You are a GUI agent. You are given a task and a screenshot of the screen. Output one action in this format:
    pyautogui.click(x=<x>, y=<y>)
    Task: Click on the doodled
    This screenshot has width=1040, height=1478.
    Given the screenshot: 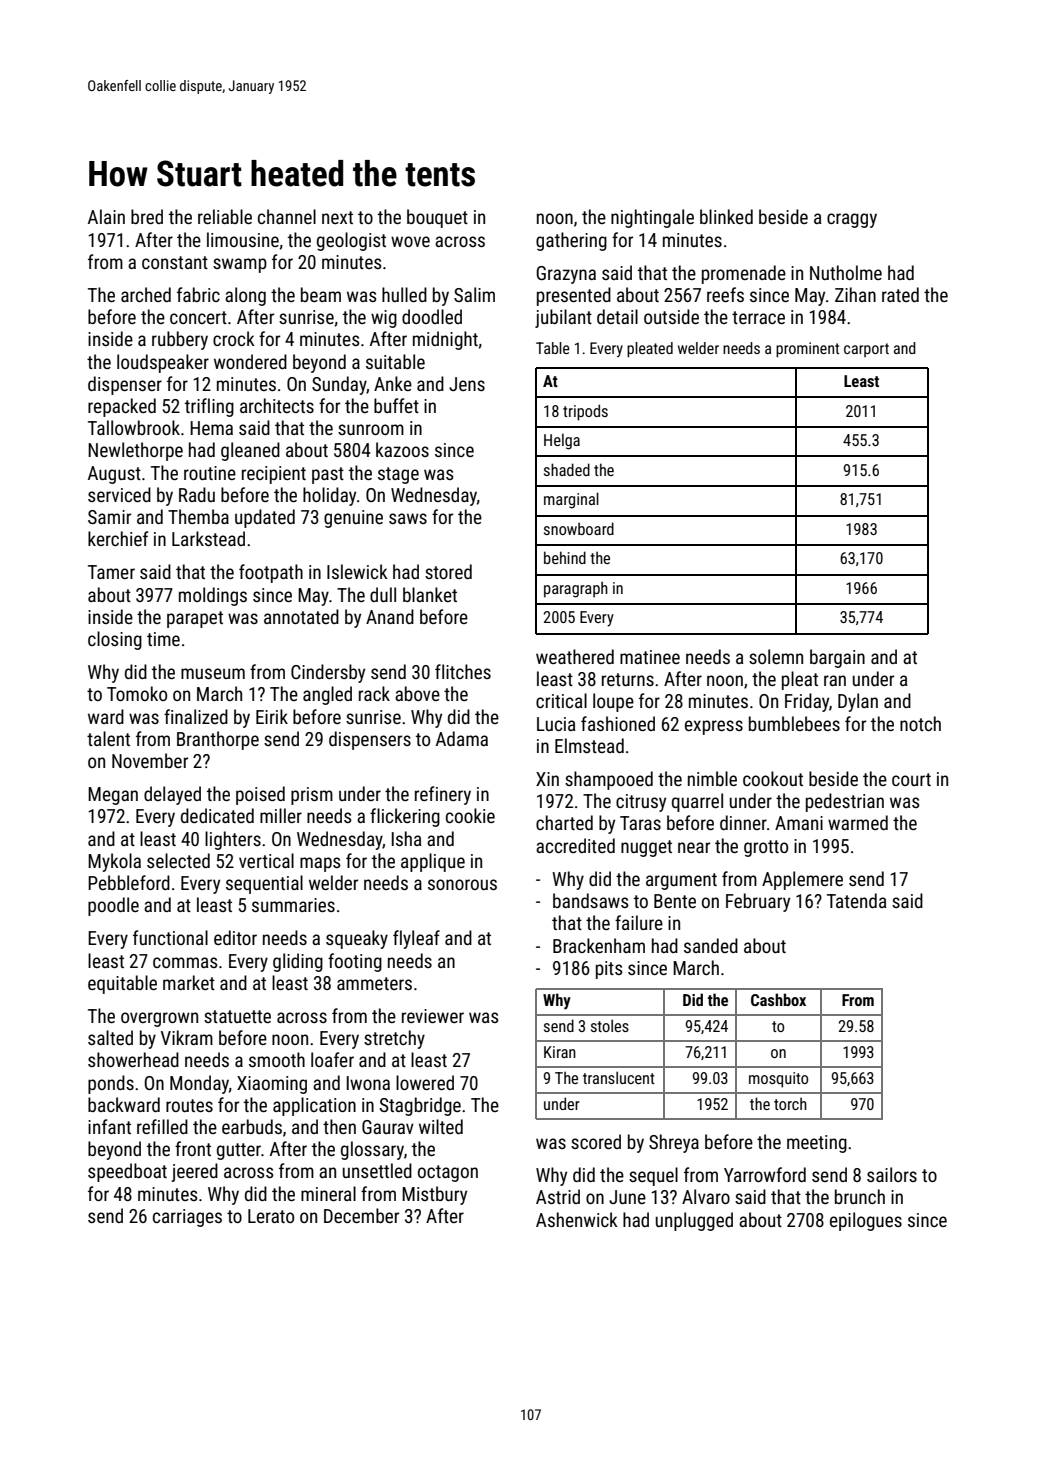 What is the action you would take?
    pyautogui.click(x=432, y=316)
